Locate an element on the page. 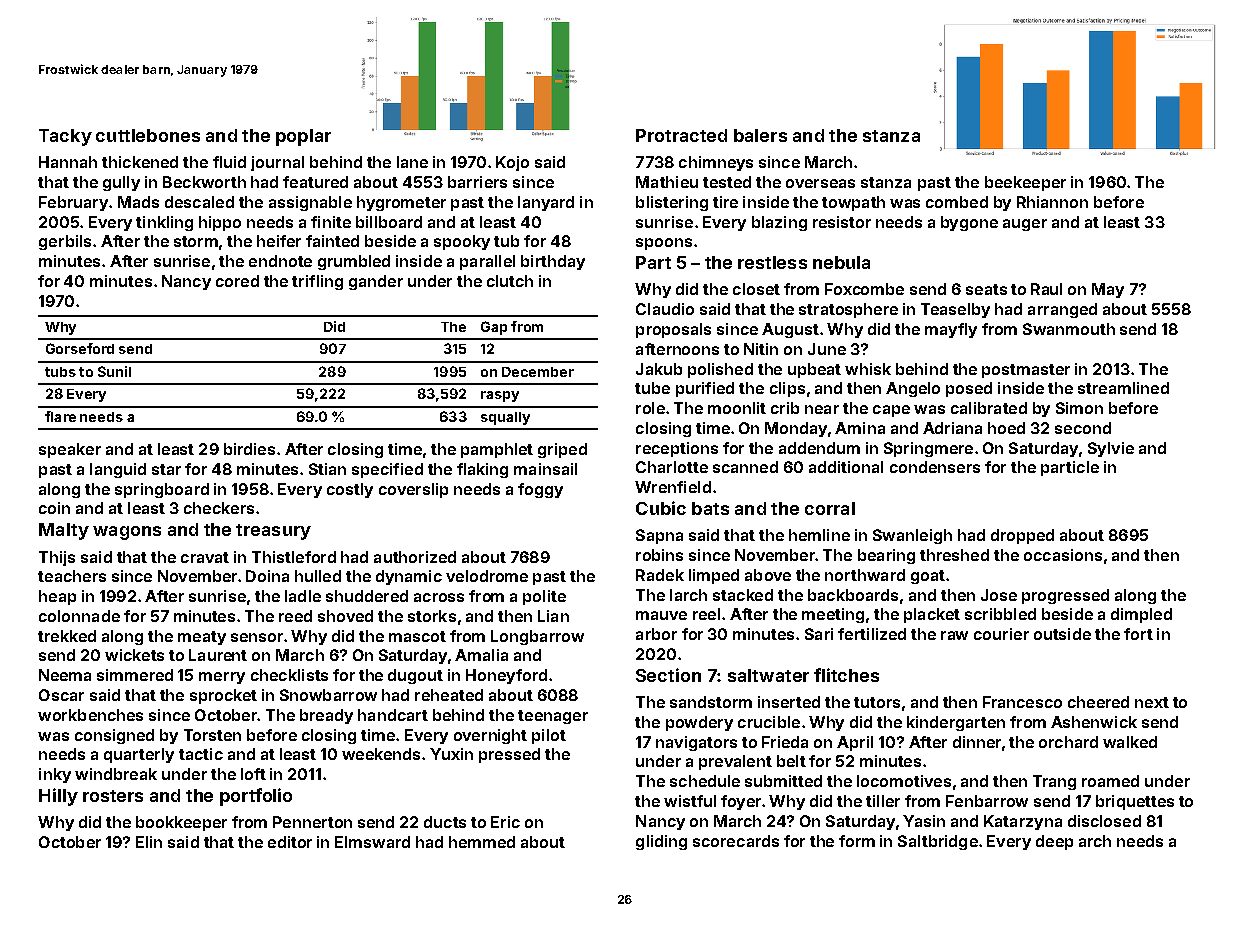 This page has width=1233, height=952. weekends is located at coordinates (381, 754).
